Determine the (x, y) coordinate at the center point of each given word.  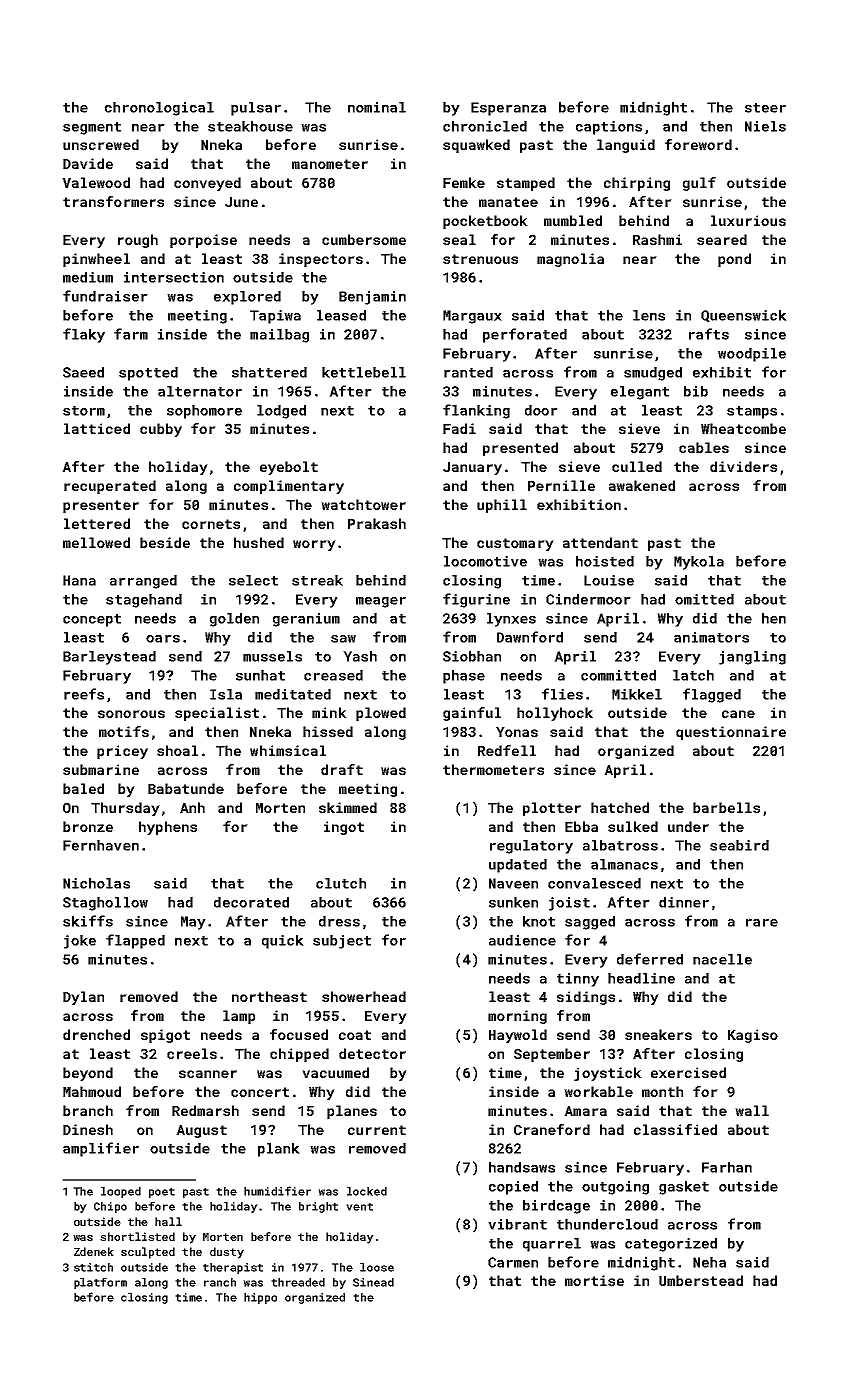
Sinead (373, 1282)
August (201, 1131)
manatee (508, 202)
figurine (476, 600)
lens (649, 315)
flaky (84, 335)
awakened (642, 485)
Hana (79, 580)
